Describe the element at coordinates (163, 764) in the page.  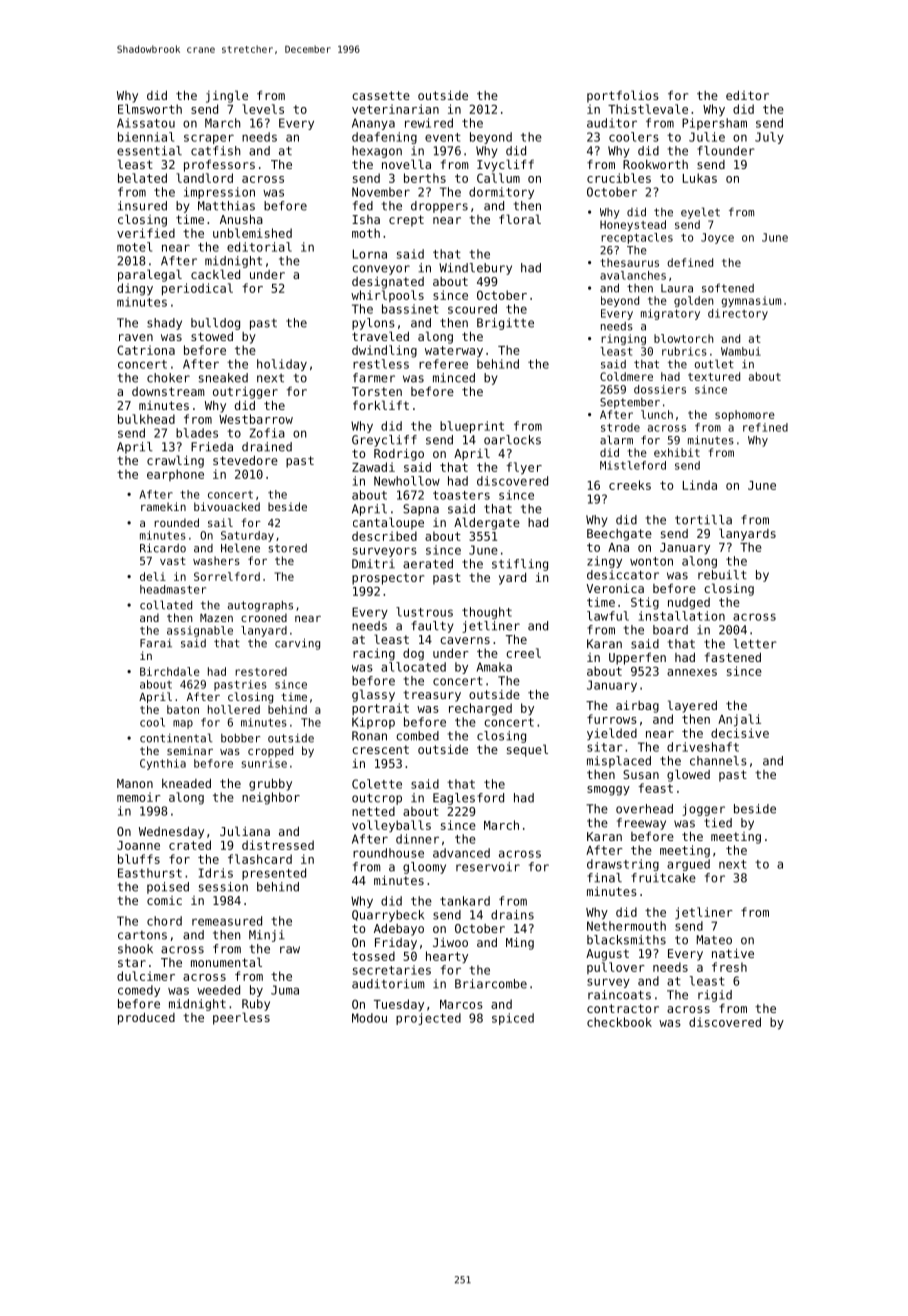
I see `Cynthia` at that location.
